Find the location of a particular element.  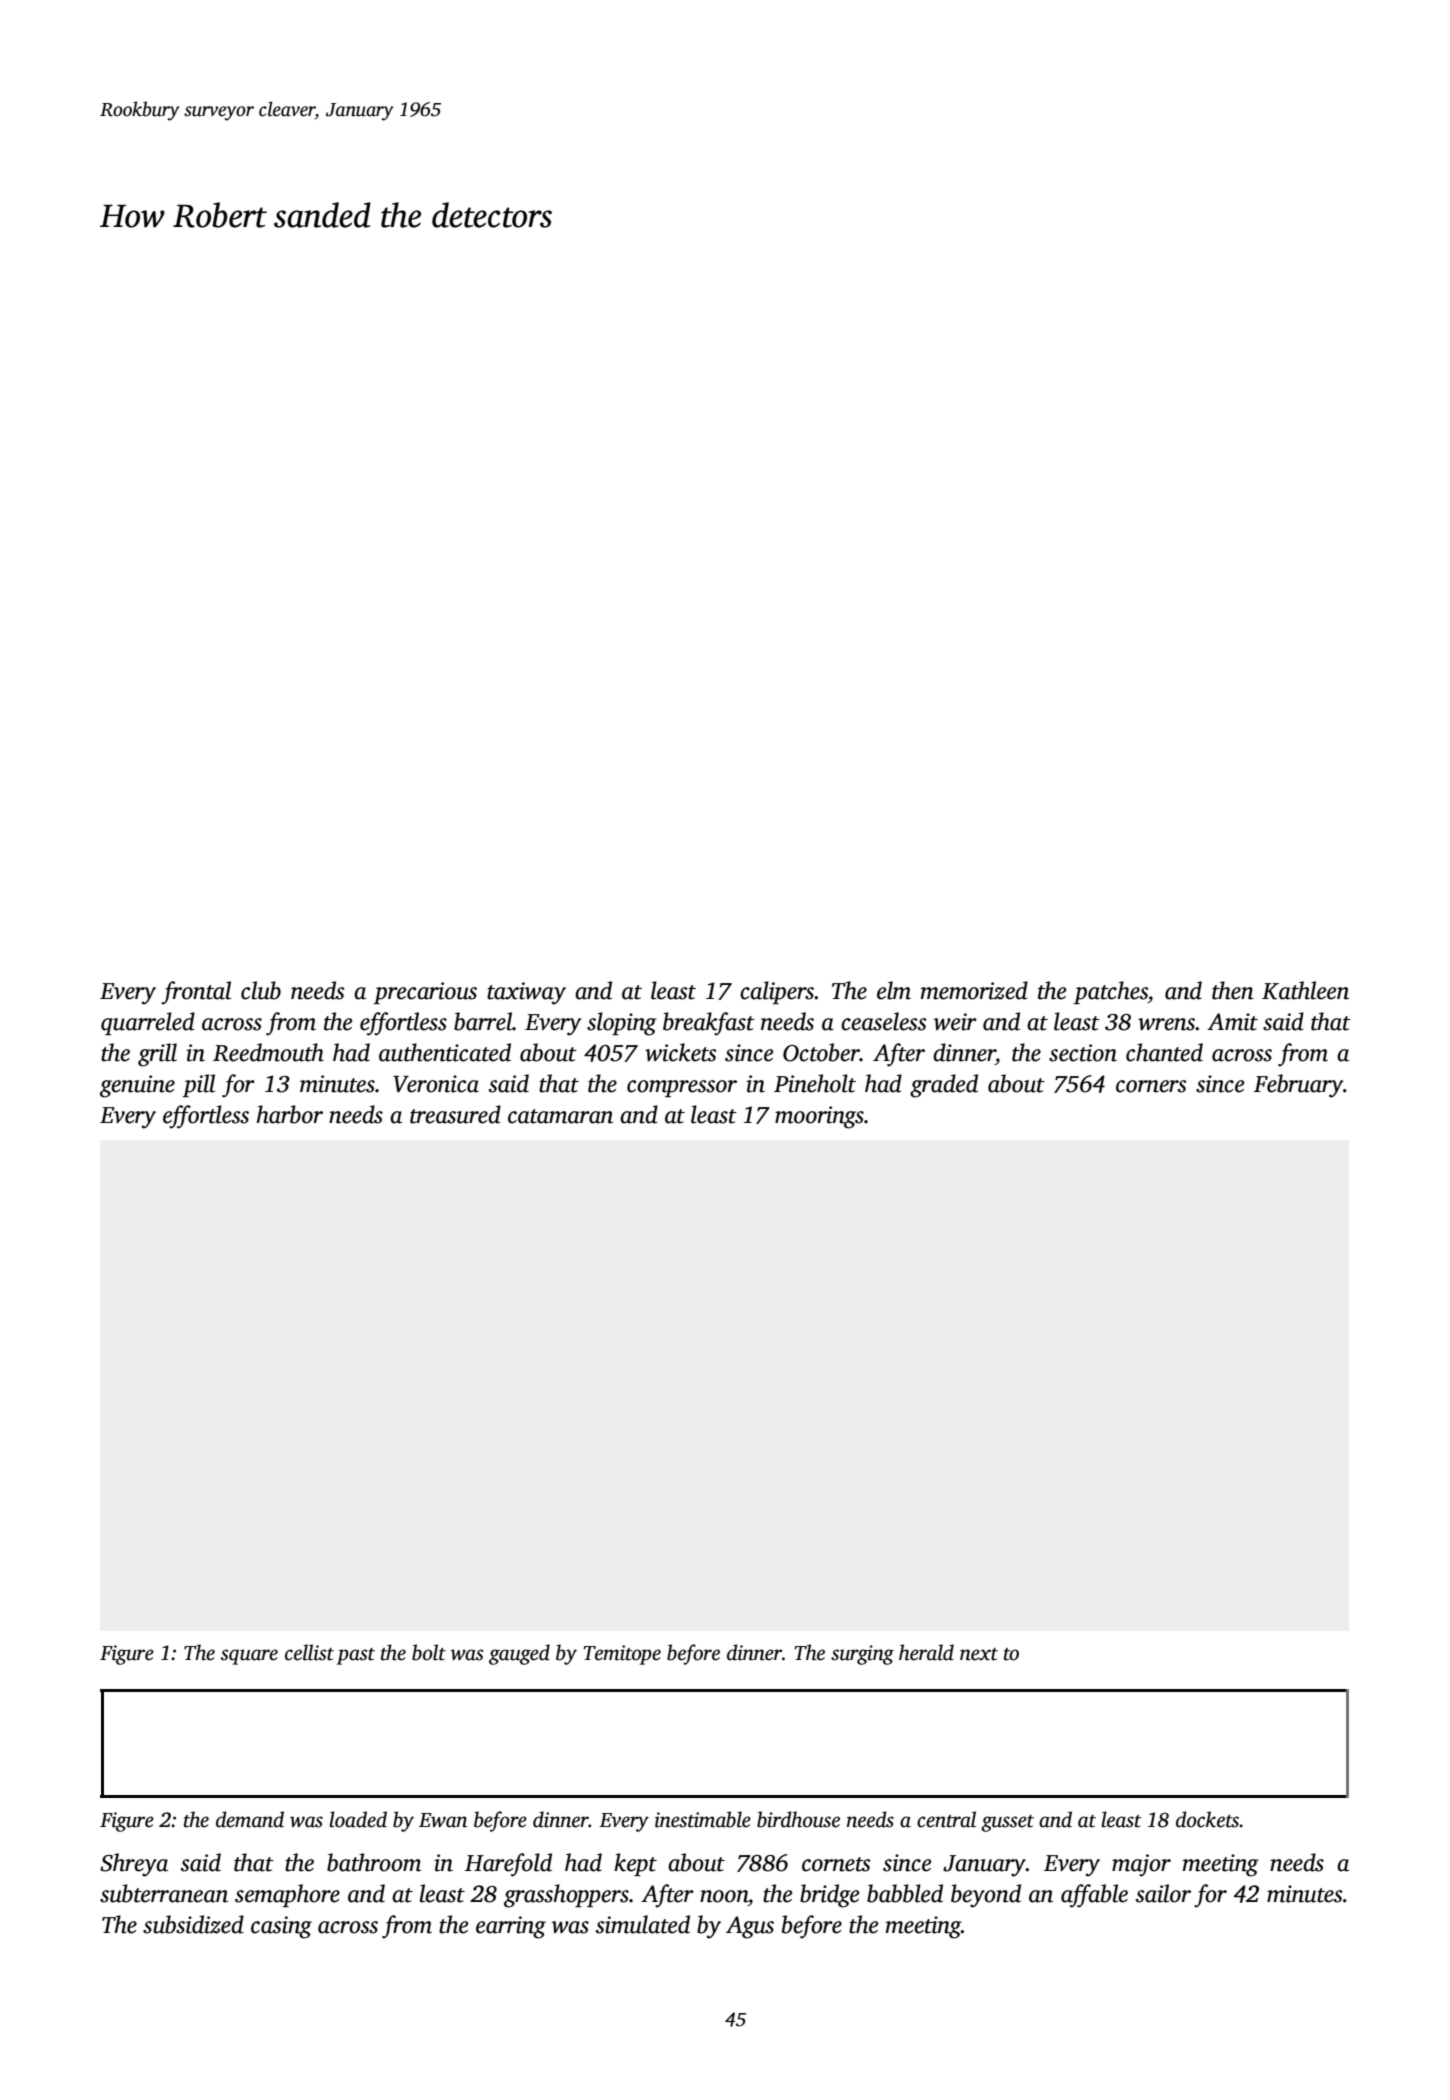

Kathleen is located at coordinates (1305, 990).
